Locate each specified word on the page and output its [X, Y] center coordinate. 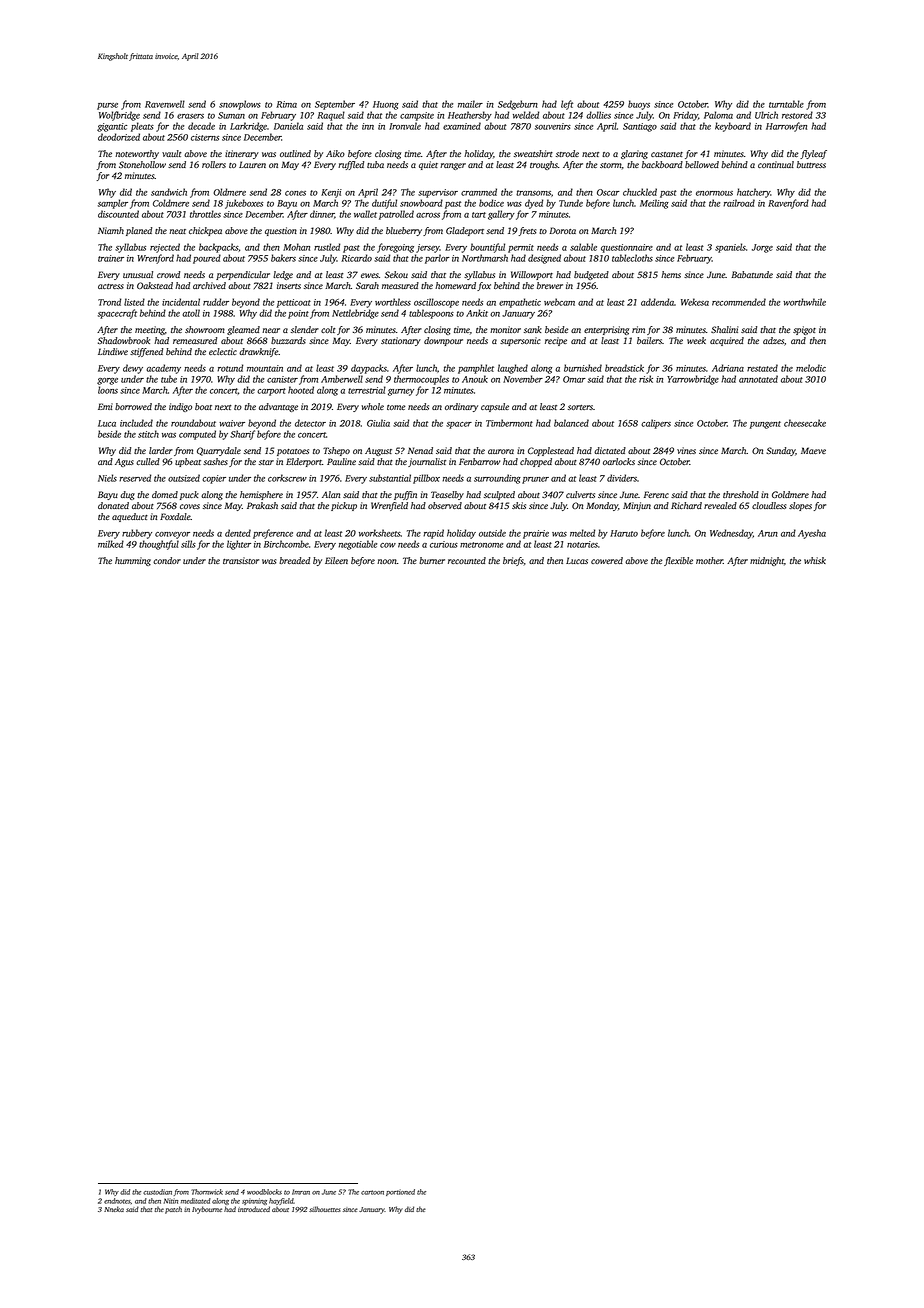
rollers [214, 164]
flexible [678, 561]
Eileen [336, 560]
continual [776, 164]
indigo [180, 407]
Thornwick [207, 1192]
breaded [294, 560]
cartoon [372, 1192]
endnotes [117, 1201]
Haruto [624, 533]
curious [444, 544]
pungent [765, 425]
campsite [417, 116]
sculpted [499, 495]
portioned [400, 1192]
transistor [241, 560]
